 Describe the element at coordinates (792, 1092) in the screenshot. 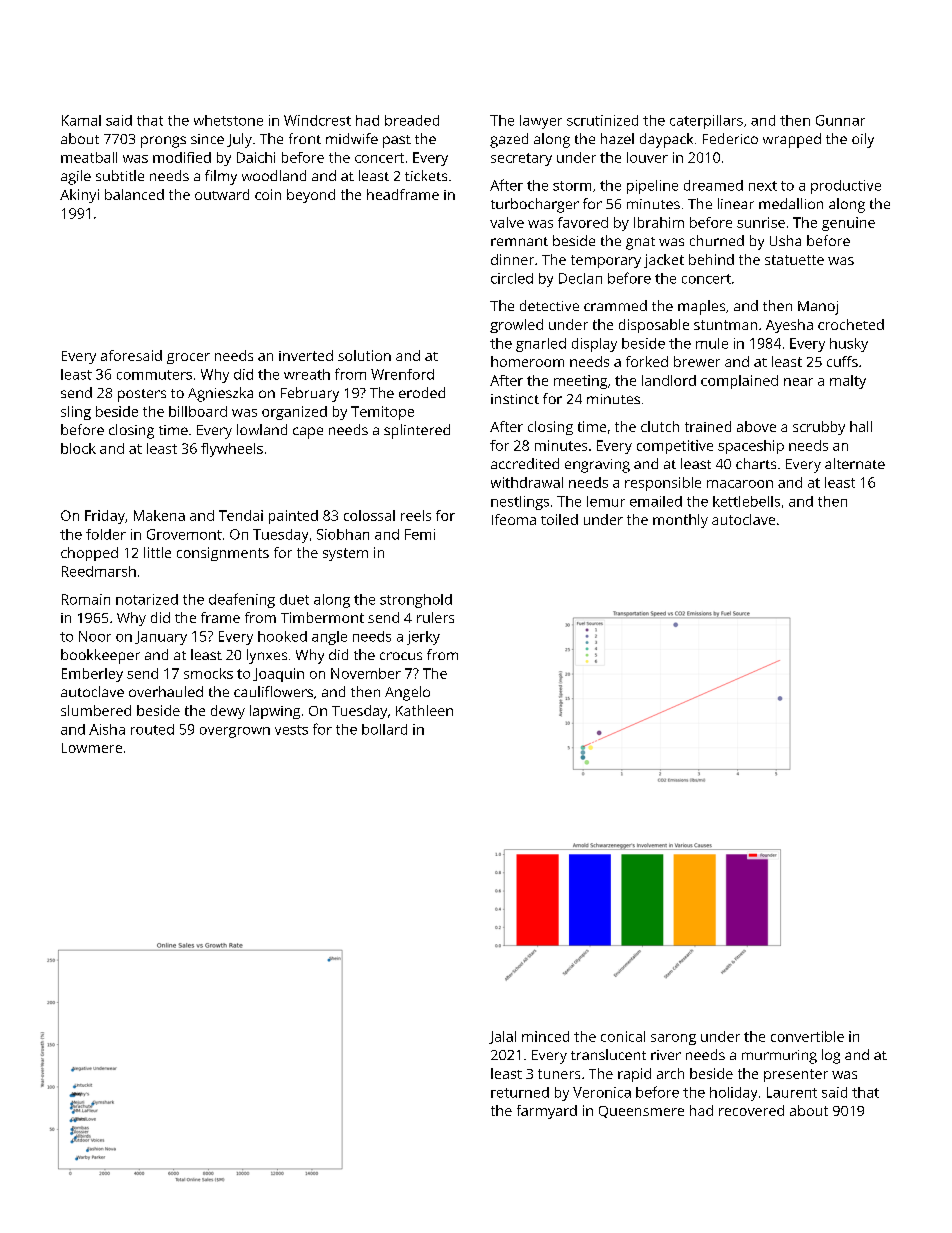

I see `Laurent` at that location.
